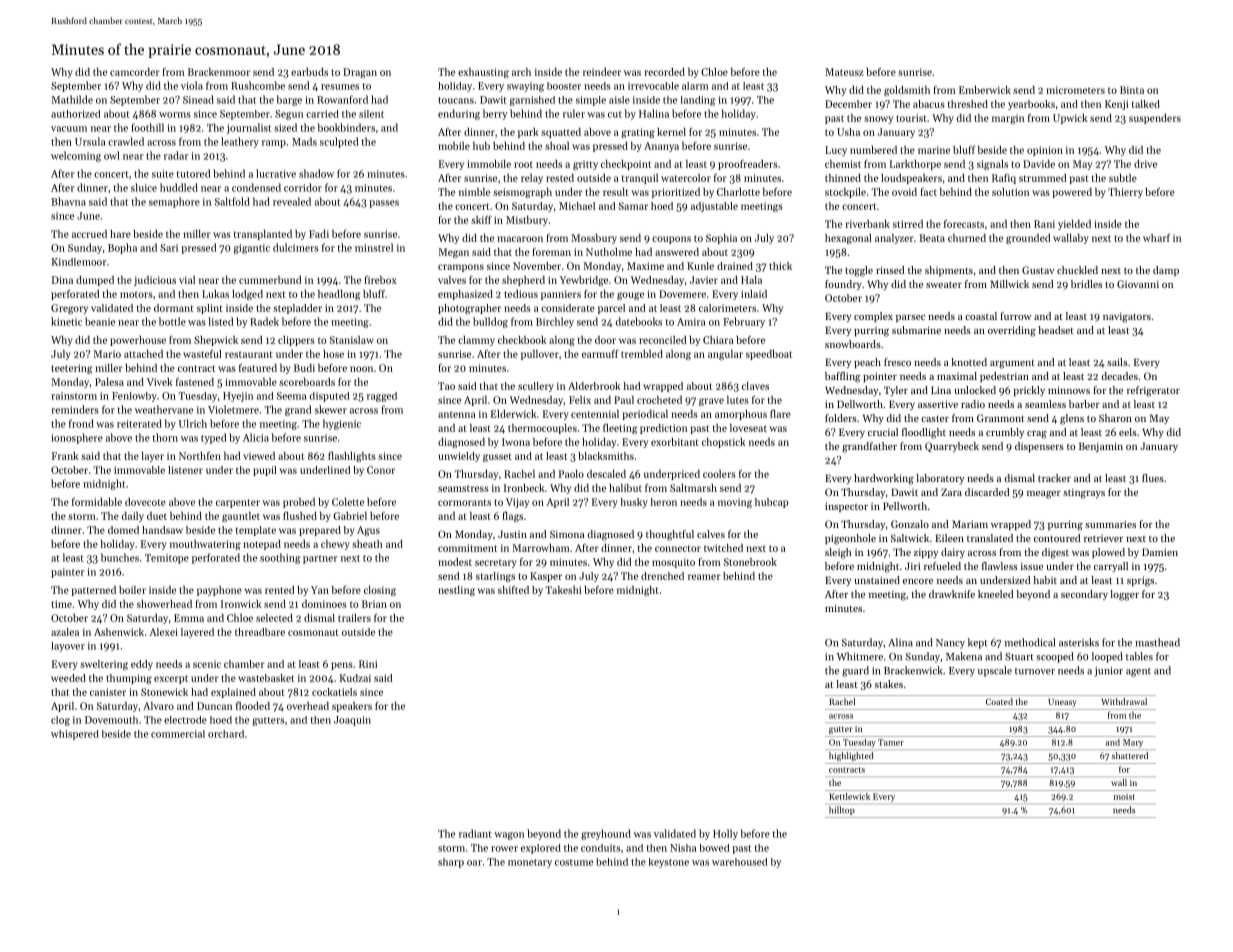 The height and width of the document is (952, 1233). I want to click on scullery, so click(536, 387).
